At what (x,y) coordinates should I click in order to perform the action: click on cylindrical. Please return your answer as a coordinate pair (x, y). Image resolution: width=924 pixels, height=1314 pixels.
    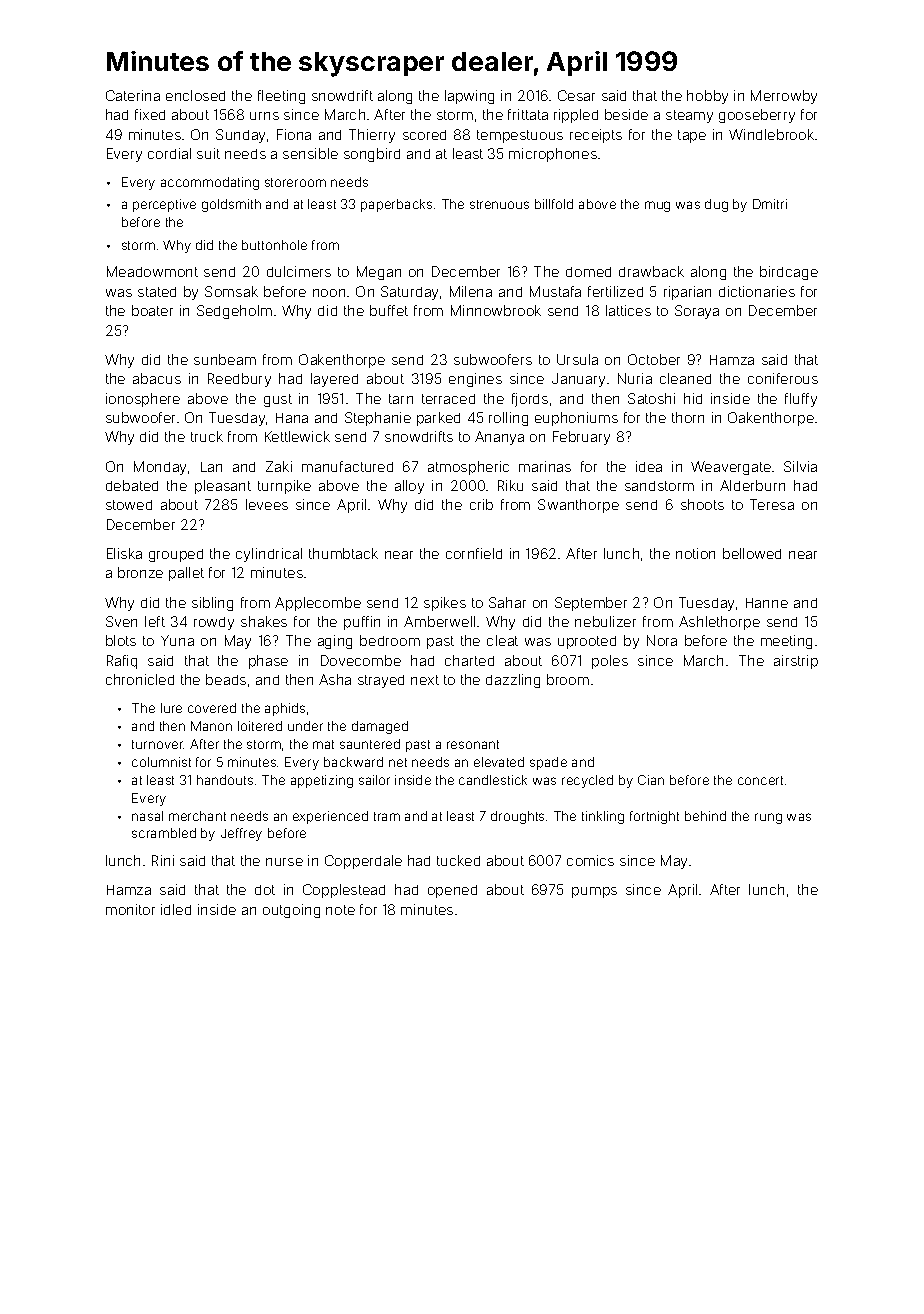
    Looking at the image, I should click on (269, 555).
